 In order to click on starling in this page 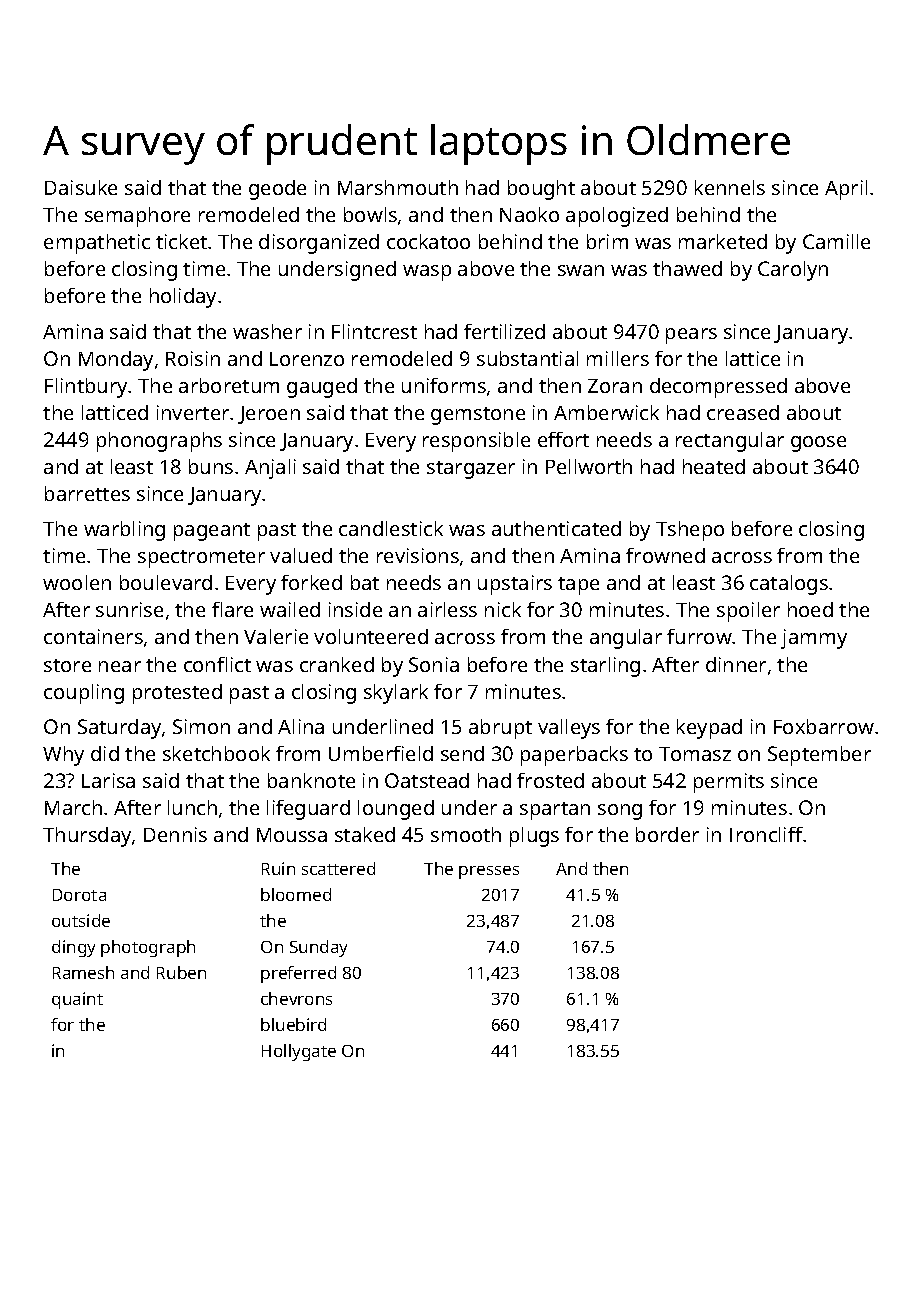, I will do `click(605, 667)`.
